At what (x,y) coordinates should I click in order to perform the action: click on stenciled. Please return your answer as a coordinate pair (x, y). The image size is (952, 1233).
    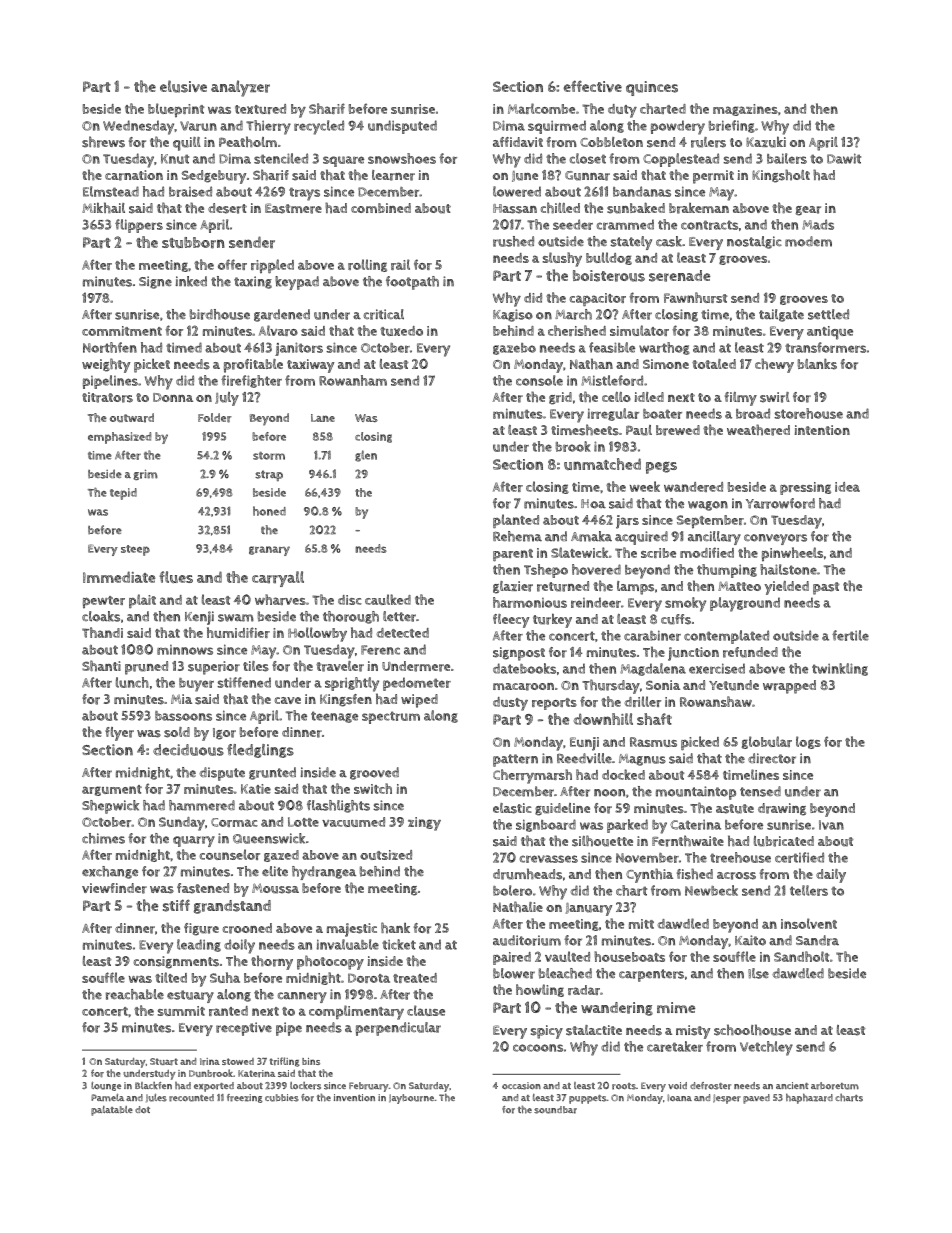
    Looking at the image, I should click on (281, 158).
